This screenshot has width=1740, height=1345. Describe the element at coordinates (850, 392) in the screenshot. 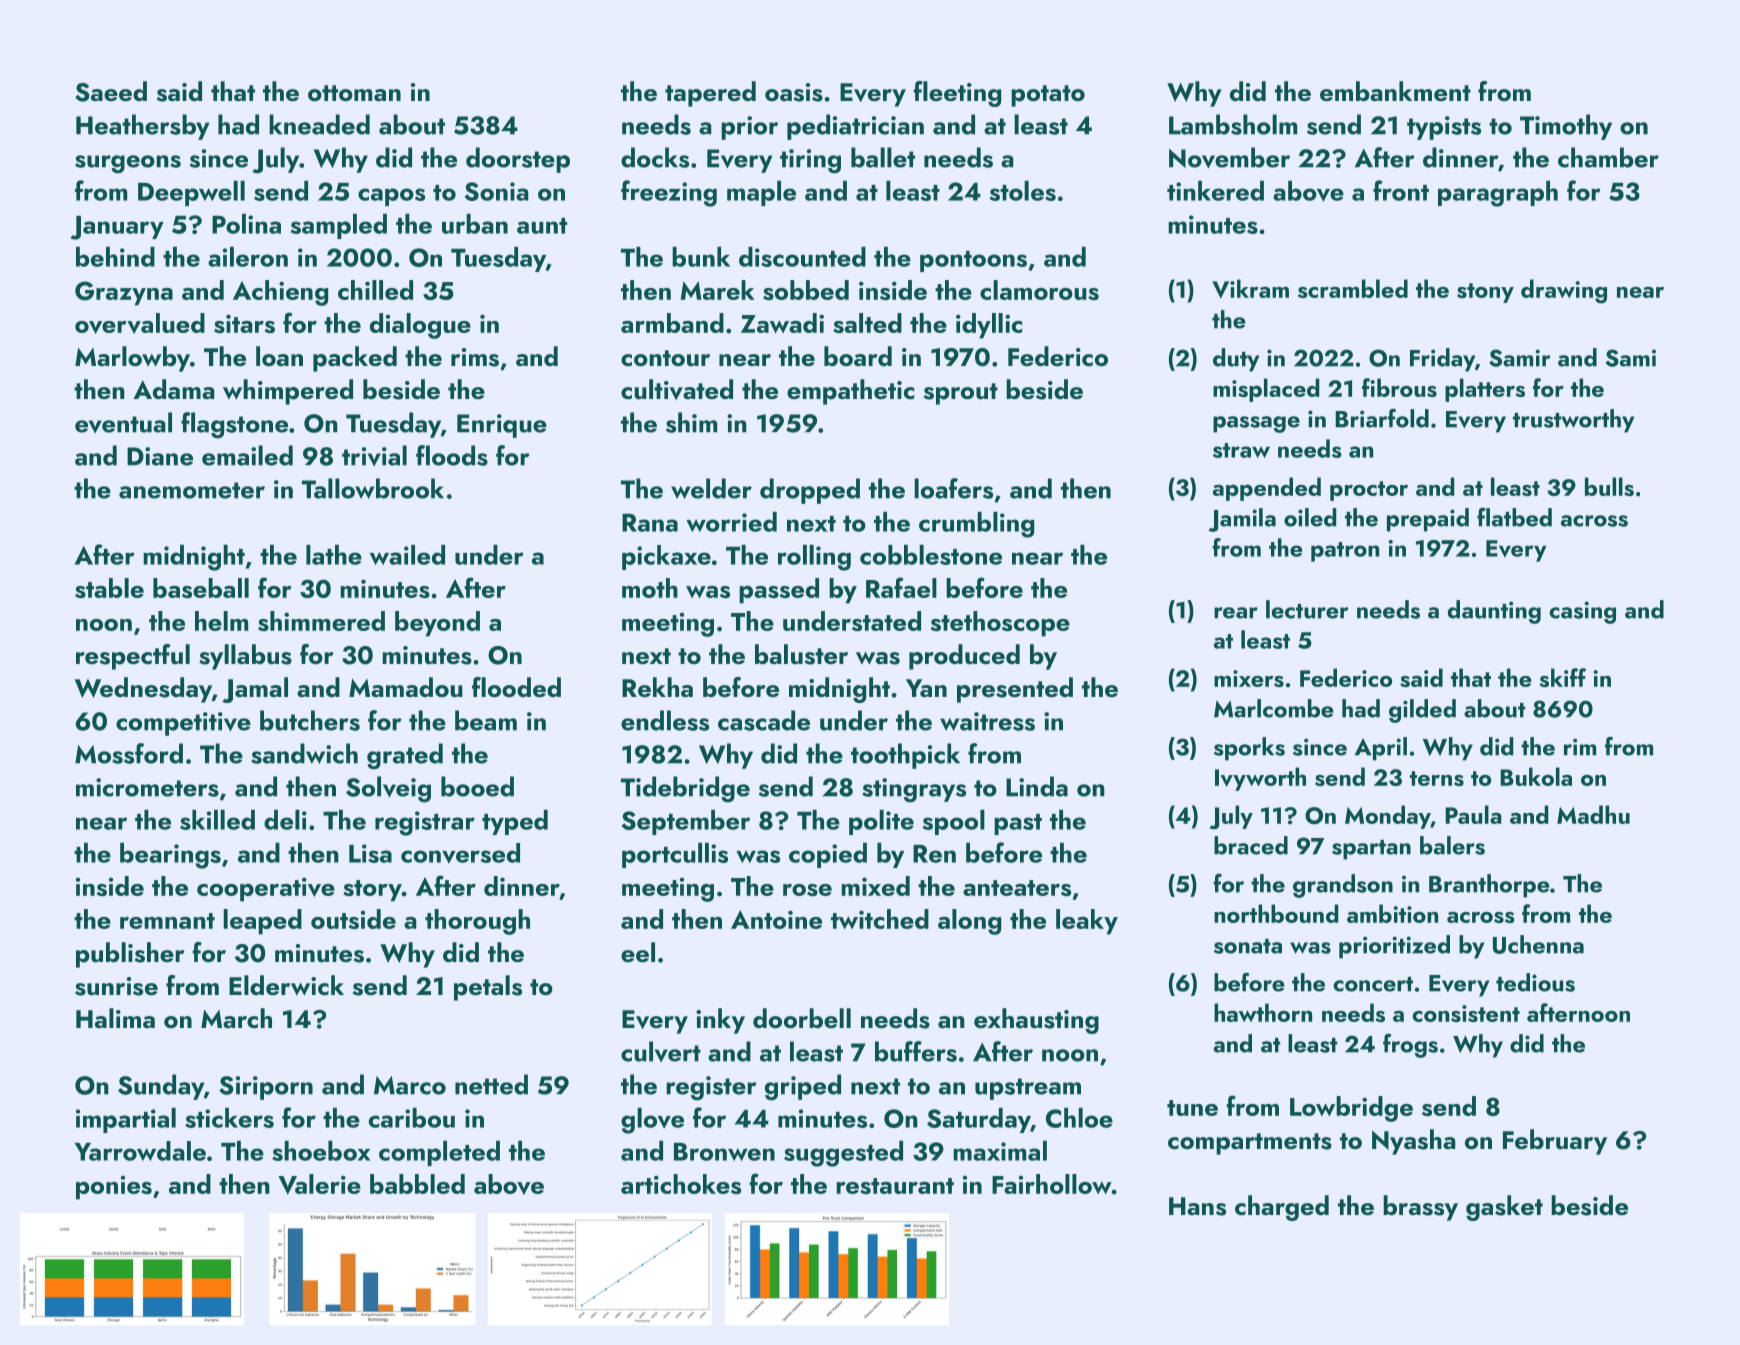

I see `empathetic` at that location.
